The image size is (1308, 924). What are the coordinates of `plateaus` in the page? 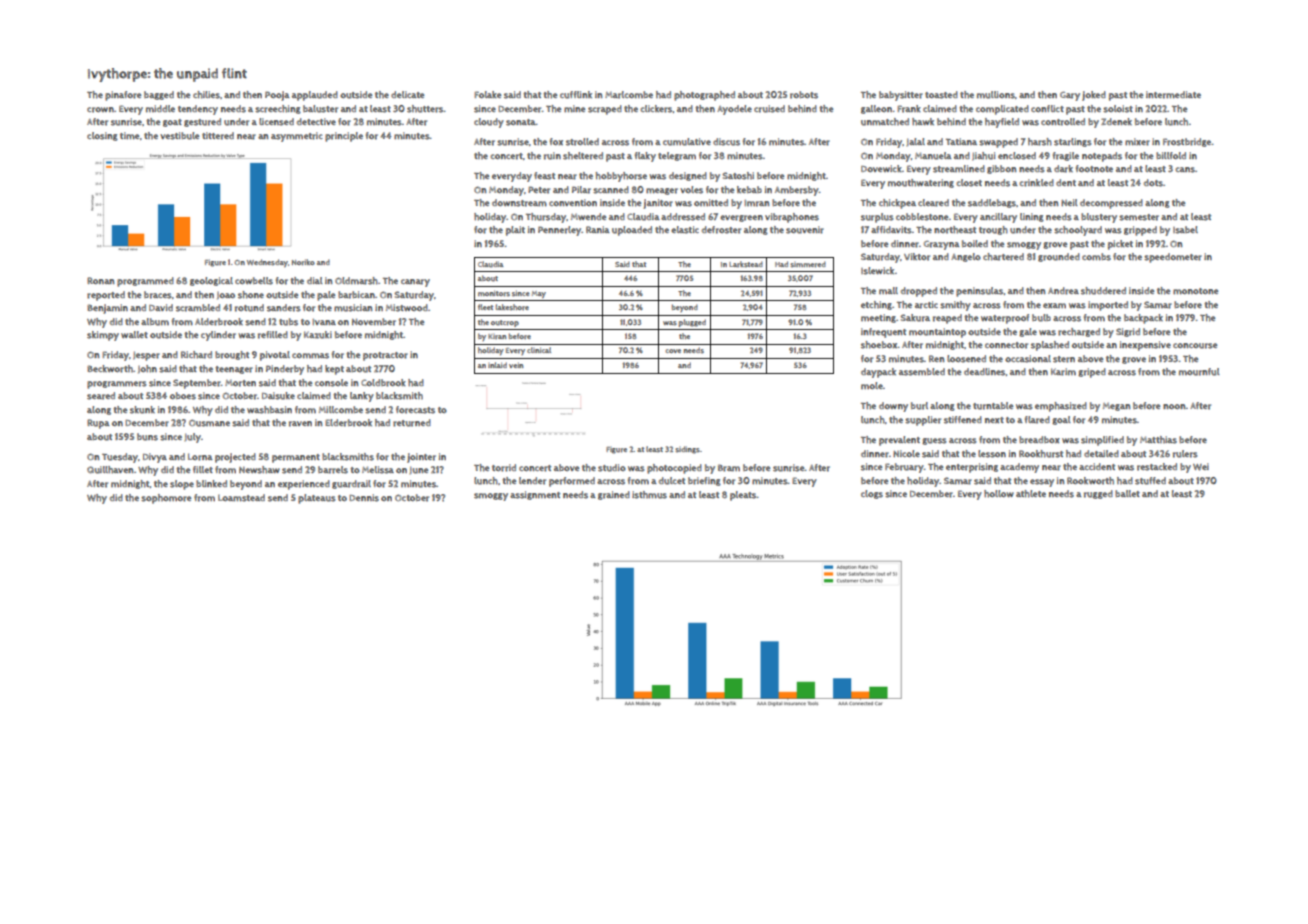 It's located at (316, 499).
